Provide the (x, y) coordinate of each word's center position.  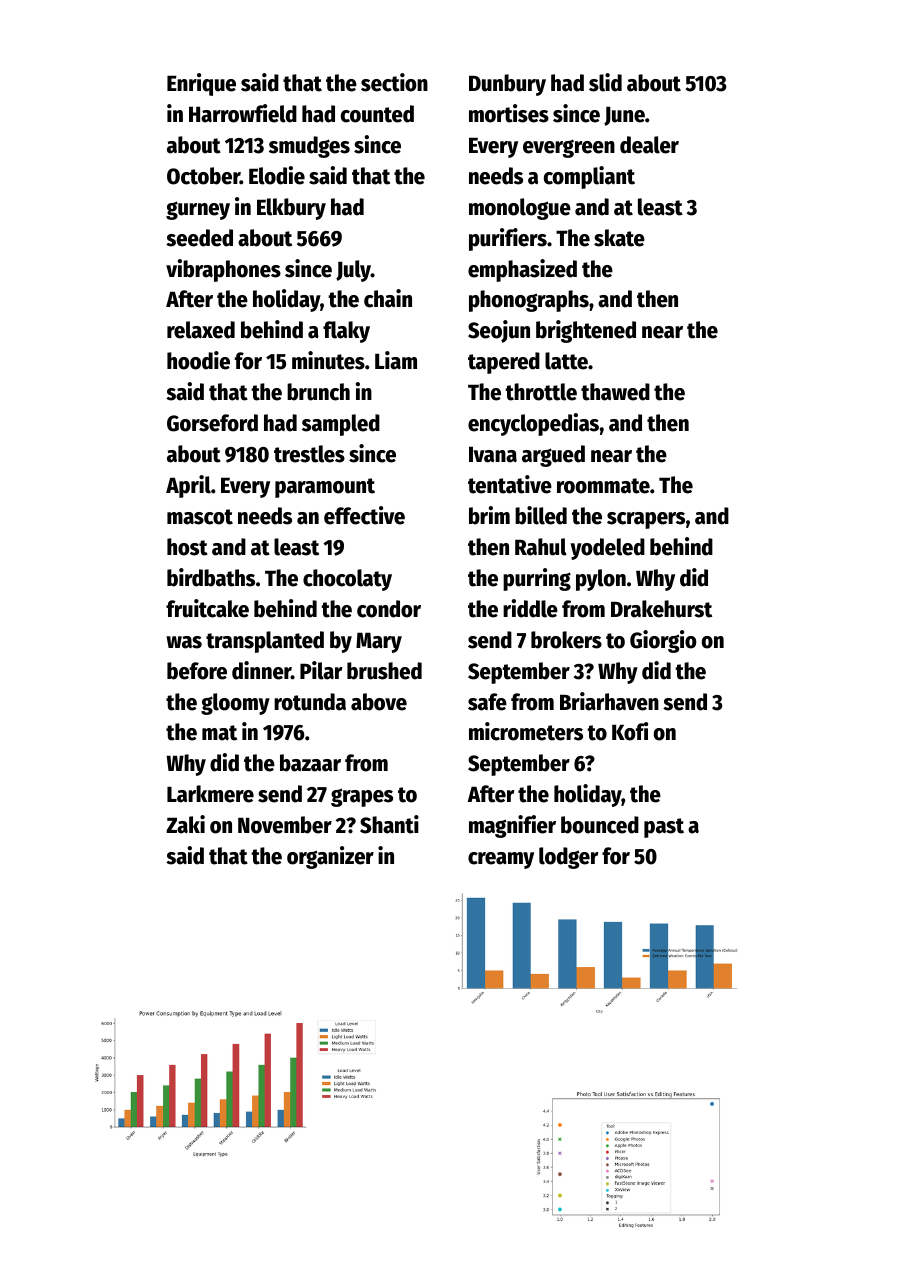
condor (389, 609)
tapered (504, 363)
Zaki (185, 824)
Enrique (201, 84)
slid (605, 82)
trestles (309, 454)
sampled (341, 425)
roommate (603, 486)
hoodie (198, 360)
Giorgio (663, 641)
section (394, 82)
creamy (501, 860)
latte (566, 361)
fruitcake (207, 608)
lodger (568, 858)
